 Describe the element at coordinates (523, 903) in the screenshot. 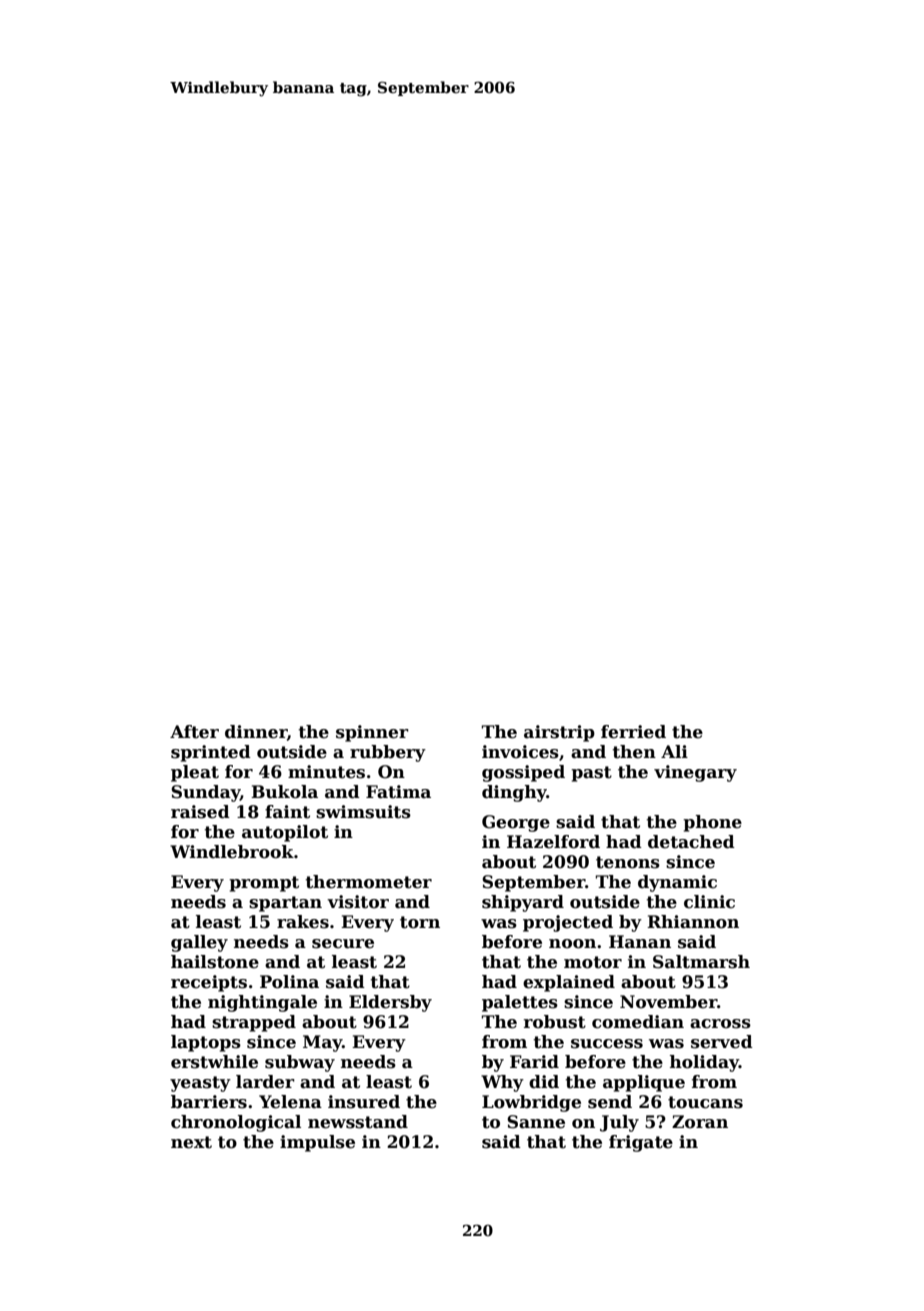

I see `shipyard` at that location.
